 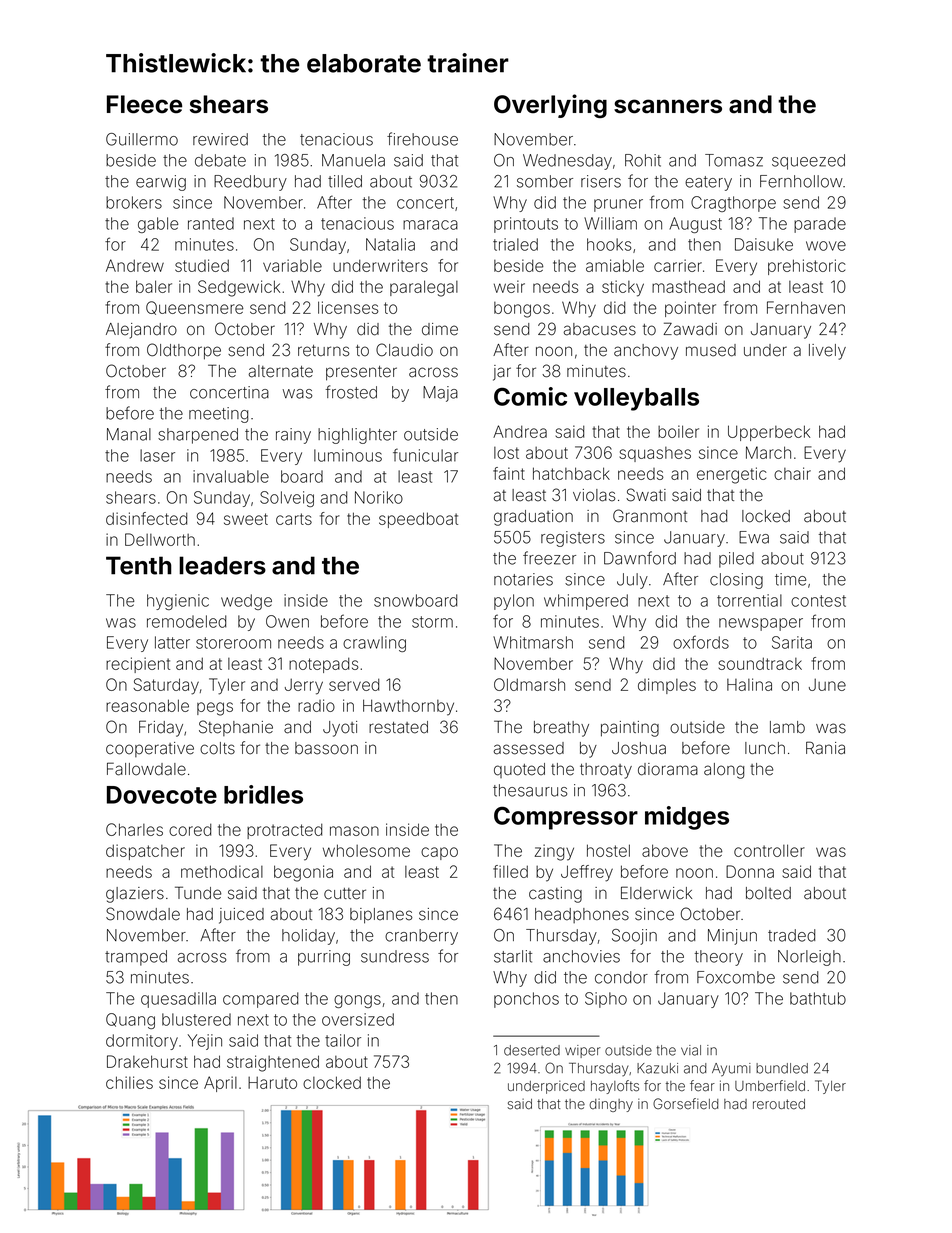 I want to click on starlit, so click(x=513, y=956).
